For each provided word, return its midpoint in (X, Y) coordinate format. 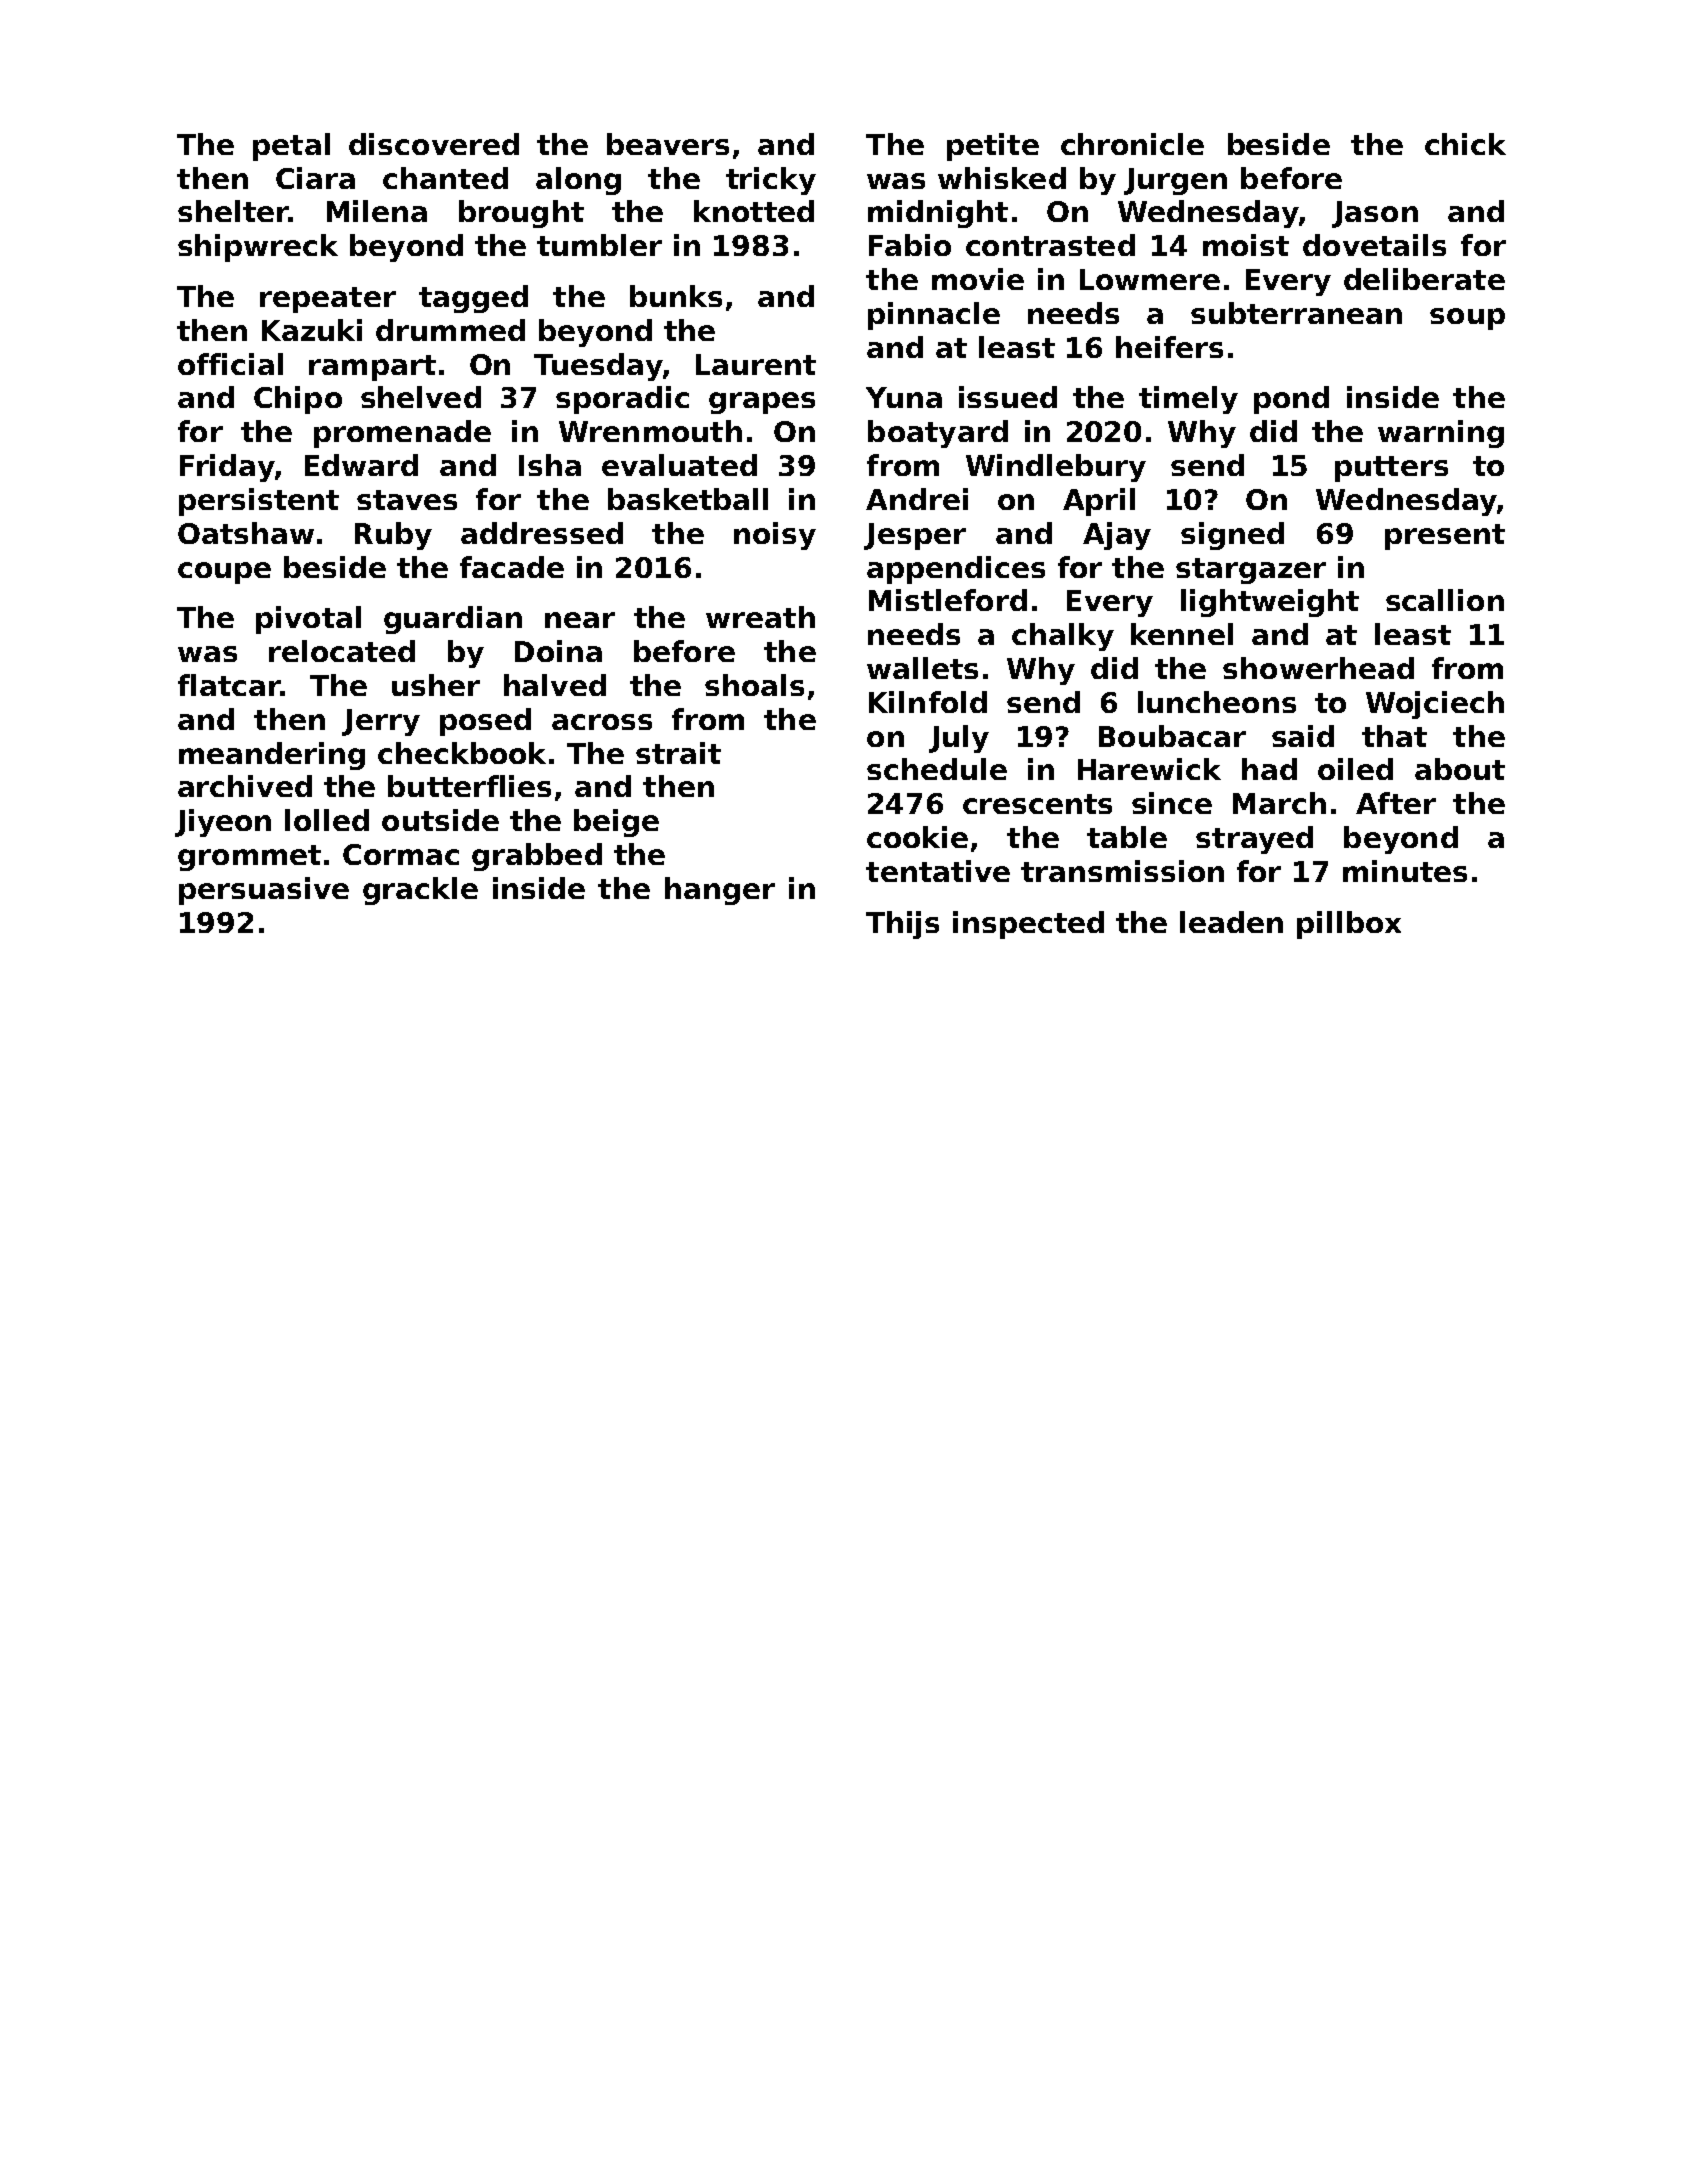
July (959, 739)
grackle (420, 891)
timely (1188, 400)
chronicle (1132, 144)
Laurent (756, 364)
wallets (922, 668)
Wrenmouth (650, 431)
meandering (272, 756)
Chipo (298, 400)
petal (291, 147)
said (1303, 736)
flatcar (229, 685)
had (1269, 769)
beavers (668, 144)
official (230, 364)
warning (1441, 434)
